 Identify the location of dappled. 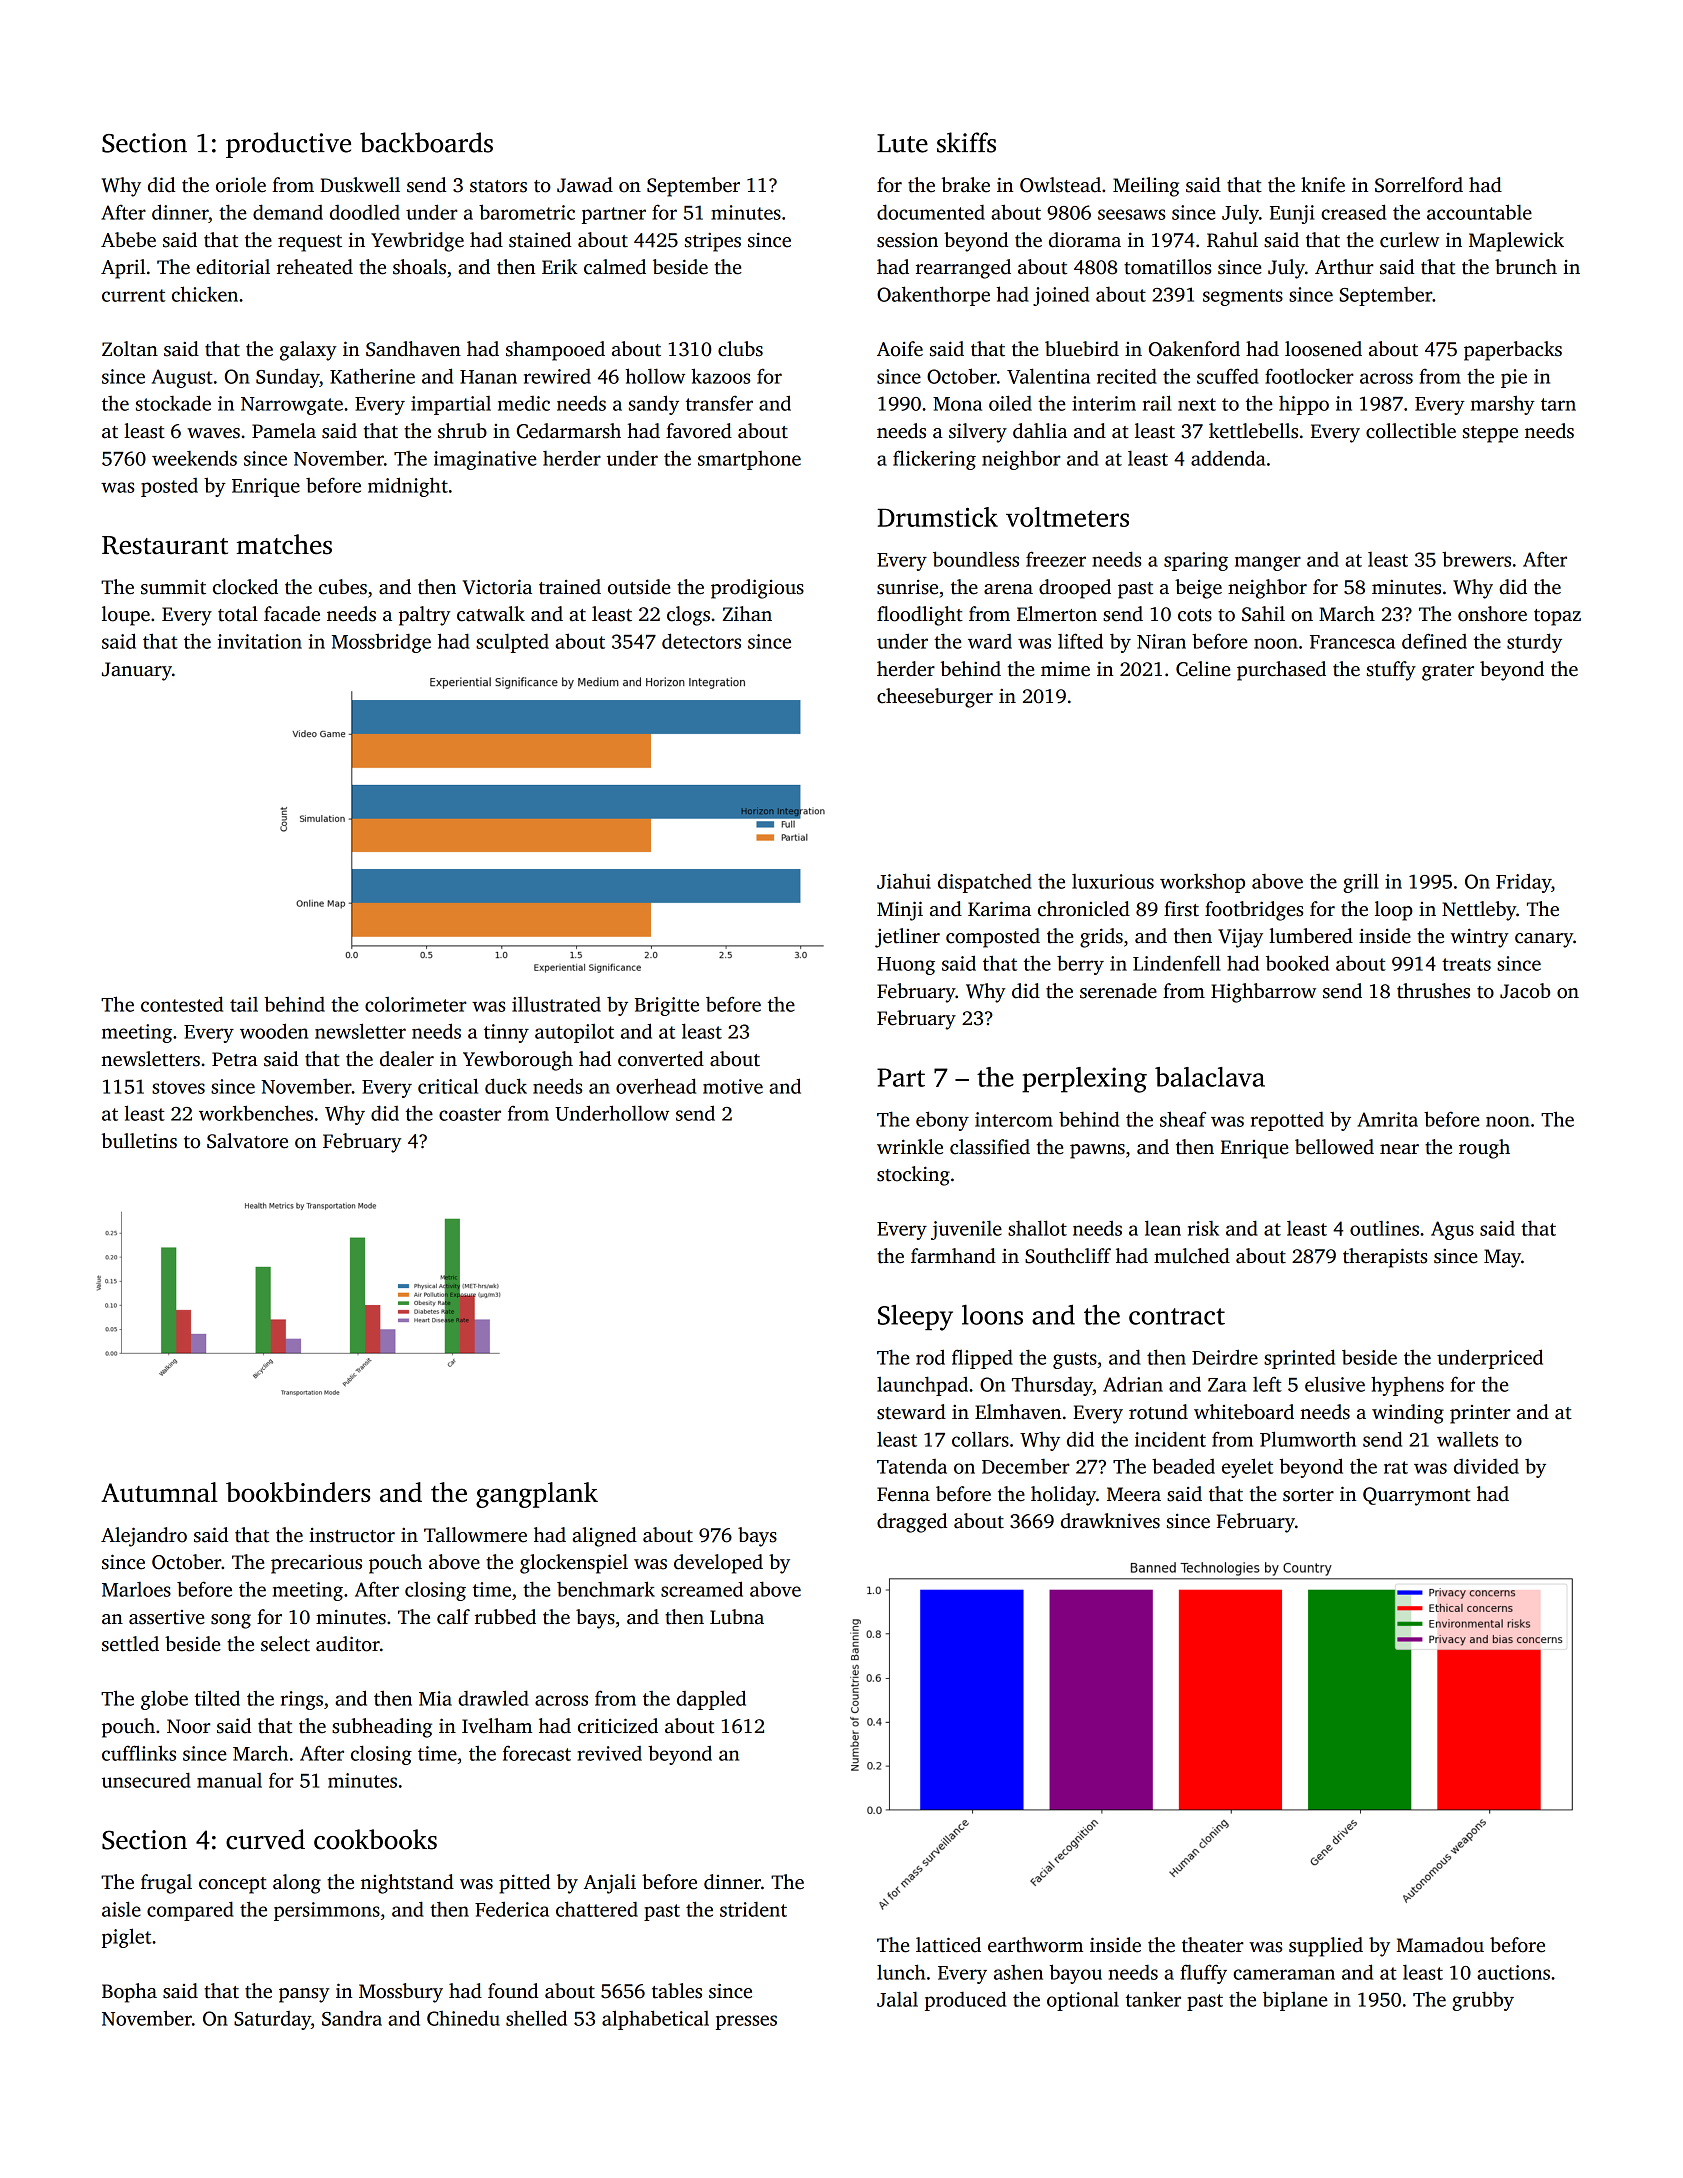
(711, 1700).
